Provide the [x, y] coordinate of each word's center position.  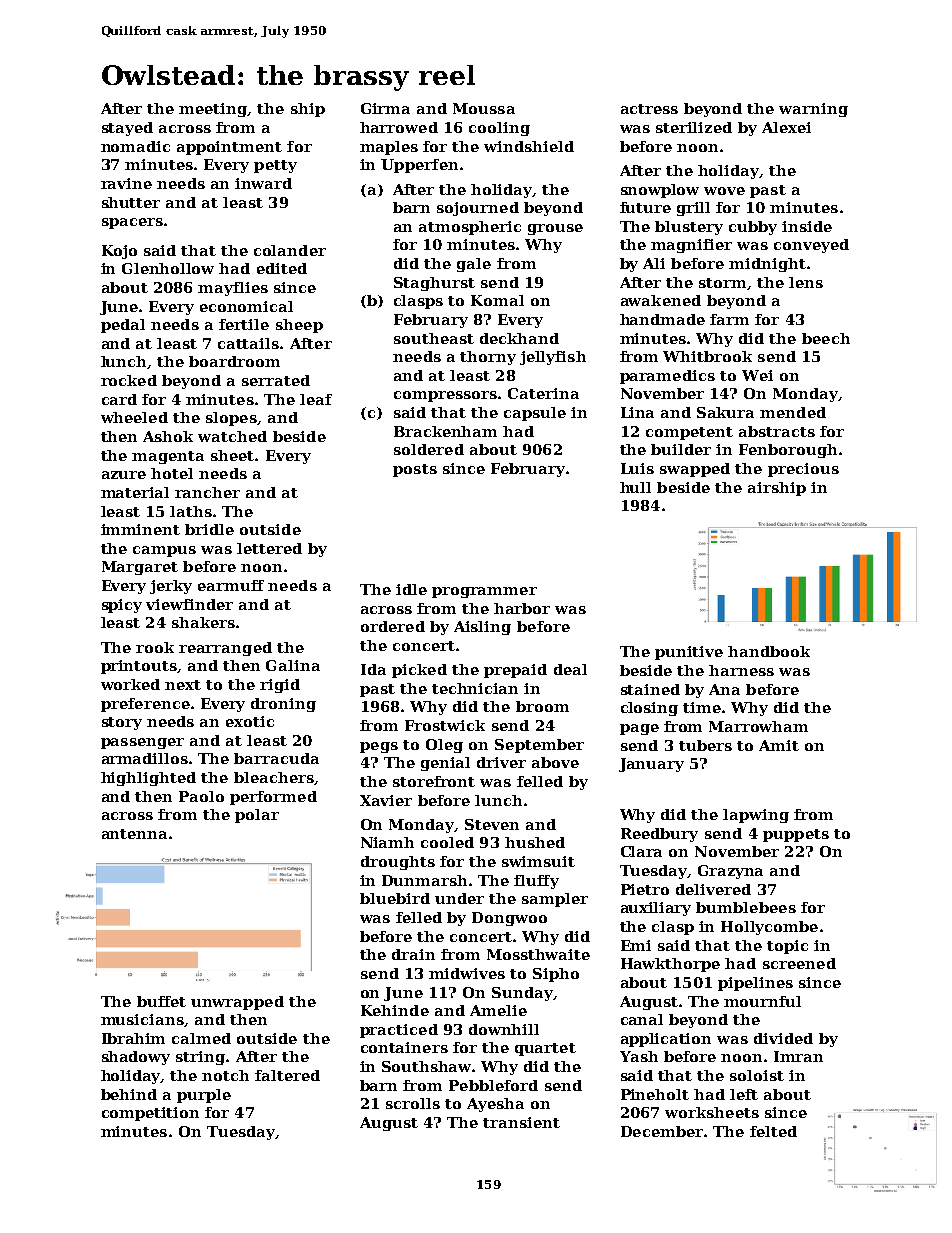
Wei [757, 375]
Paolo [201, 796]
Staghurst [434, 284]
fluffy [536, 882]
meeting [213, 110]
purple [204, 1096]
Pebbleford [493, 1085]
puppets [796, 835]
